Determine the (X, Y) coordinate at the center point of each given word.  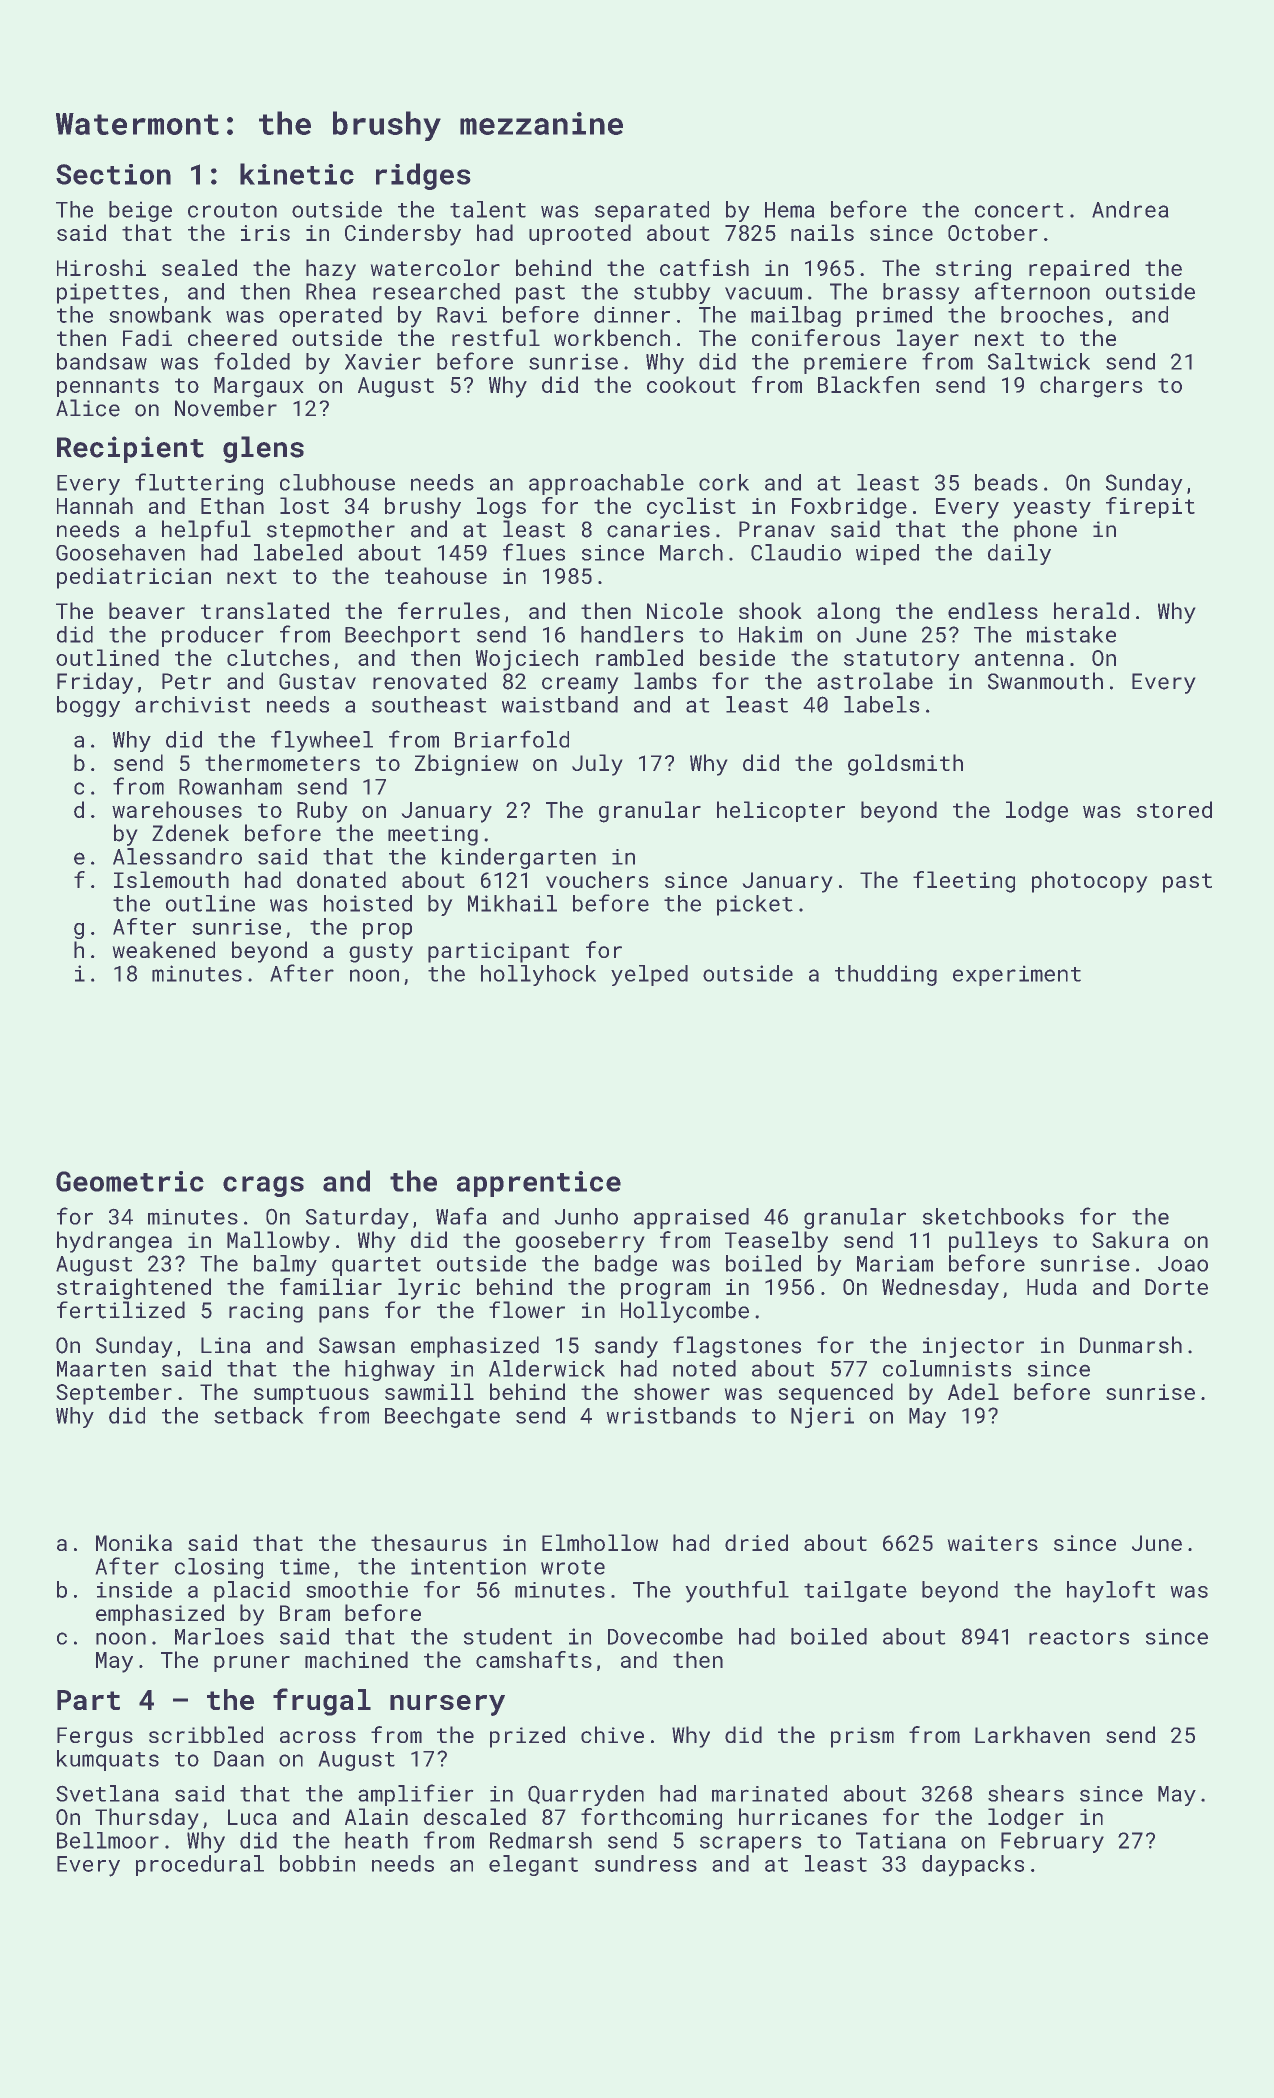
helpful (206, 531)
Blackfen (868, 384)
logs (501, 508)
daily (1019, 554)
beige (140, 211)
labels (881, 704)
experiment (1017, 976)
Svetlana (107, 1793)
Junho (586, 1216)
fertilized (121, 1310)
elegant (533, 1865)
